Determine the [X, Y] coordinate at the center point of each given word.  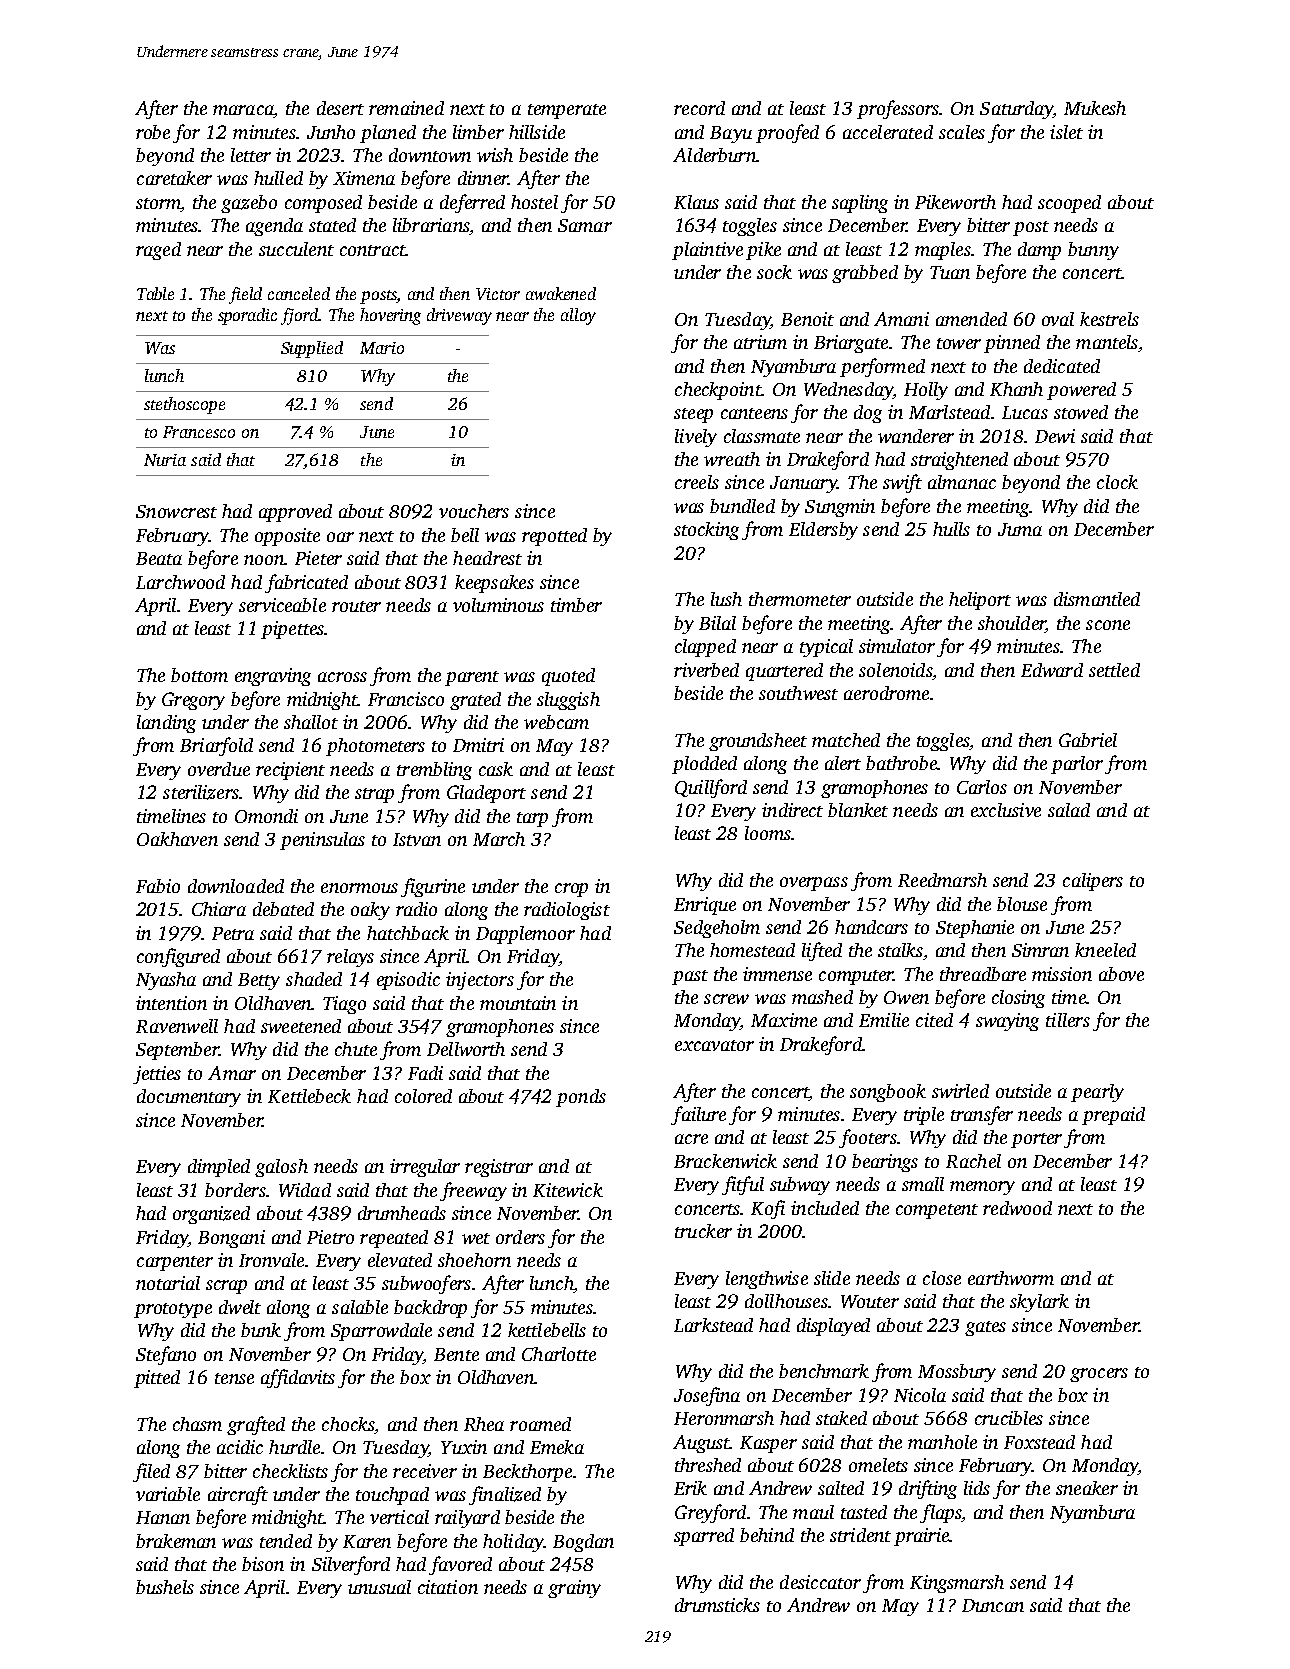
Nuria [165, 460]
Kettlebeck [309, 1096]
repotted [554, 537]
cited [934, 1020]
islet [1066, 132]
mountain [518, 1003]
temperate [567, 111]
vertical [399, 1517]
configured [178, 957]
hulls [951, 529]
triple [924, 1116]
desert [340, 108]
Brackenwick [725, 1161]
